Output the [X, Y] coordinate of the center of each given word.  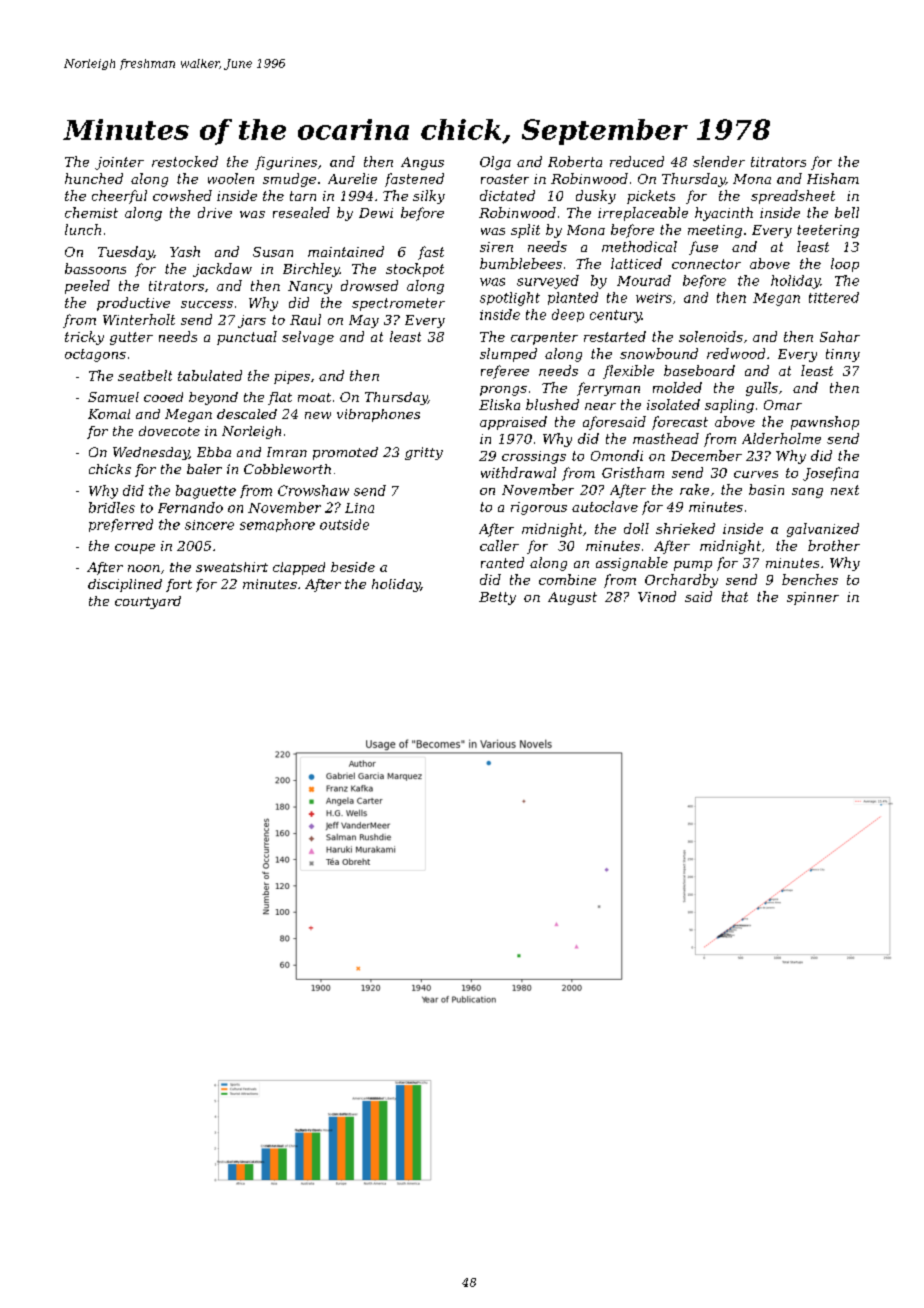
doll [636, 528]
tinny [843, 355]
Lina [359, 508]
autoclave [605, 506]
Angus [422, 163]
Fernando [190, 507]
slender [719, 161]
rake [694, 489]
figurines [286, 163]
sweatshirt [232, 567]
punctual [247, 338]
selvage [308, 338]
